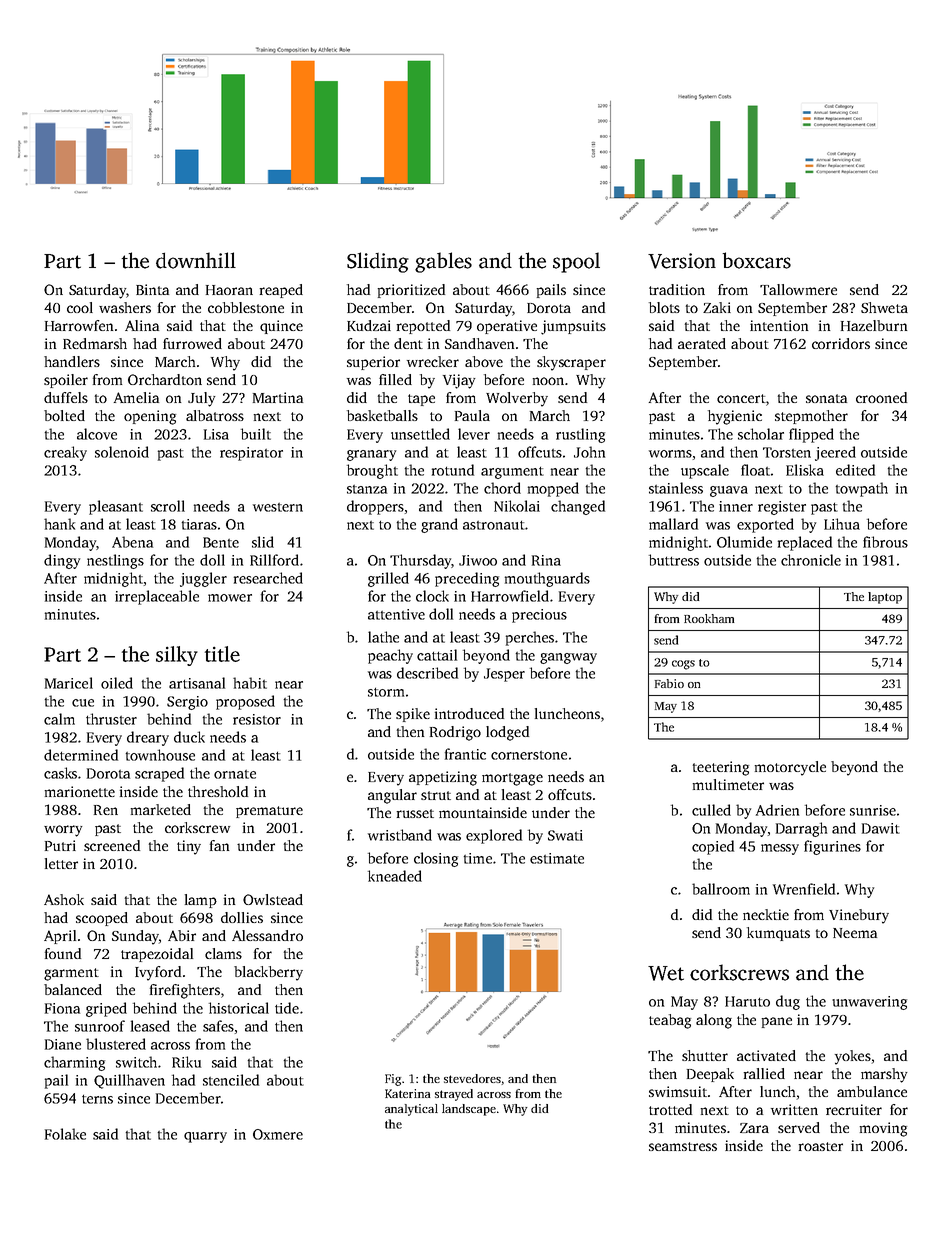 This page has height=1233, width=952. What do you see at coordinates (69, 683) in the page?
I see `Maricel` at bounding box center [69, 683].
